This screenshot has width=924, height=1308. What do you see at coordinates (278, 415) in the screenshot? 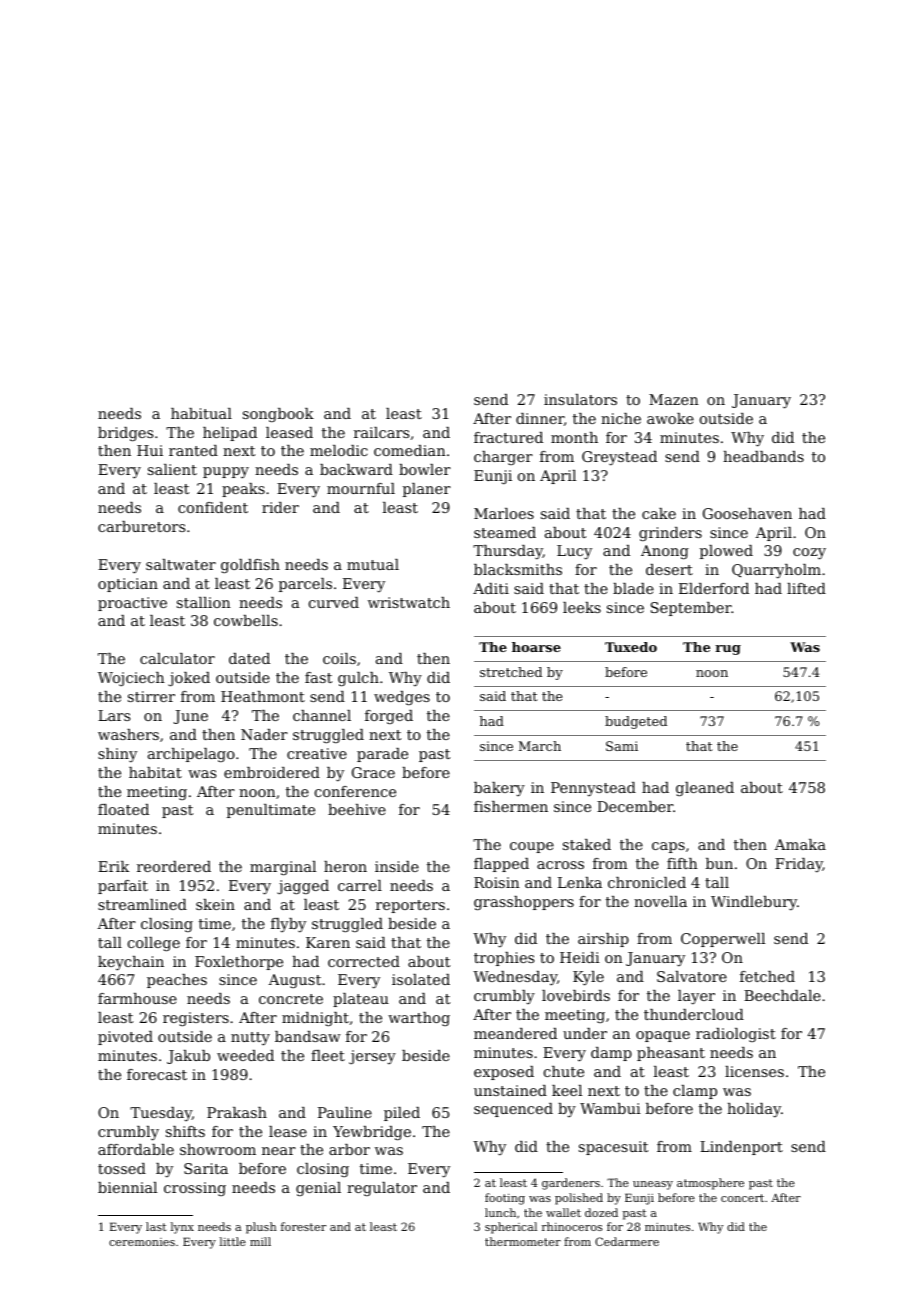
I see `songbook` at bounding box center [278, 415].
